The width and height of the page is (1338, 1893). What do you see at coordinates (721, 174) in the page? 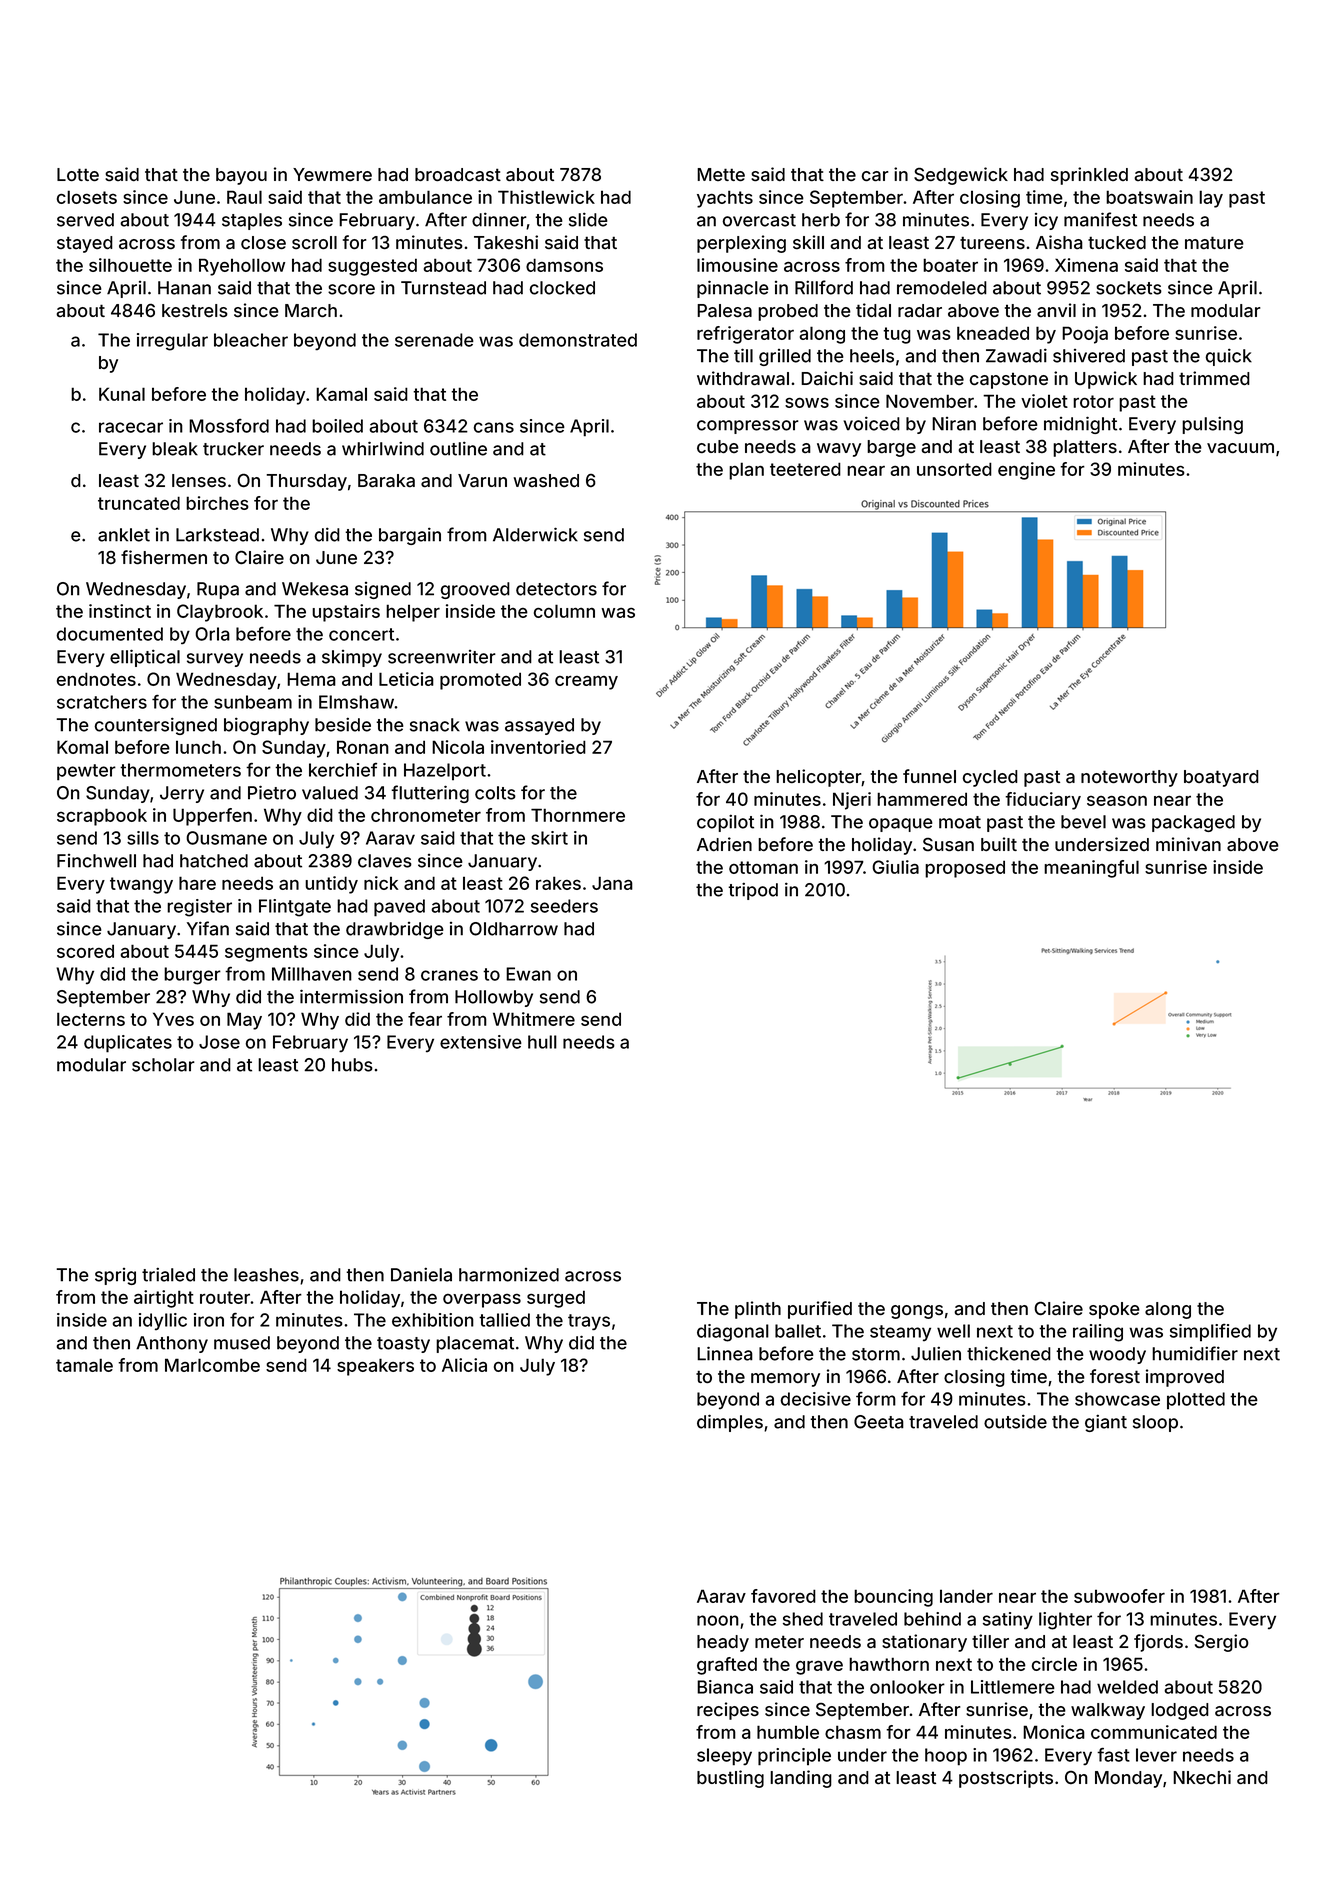
I see `Mette` at bounding box center [721, 174].
